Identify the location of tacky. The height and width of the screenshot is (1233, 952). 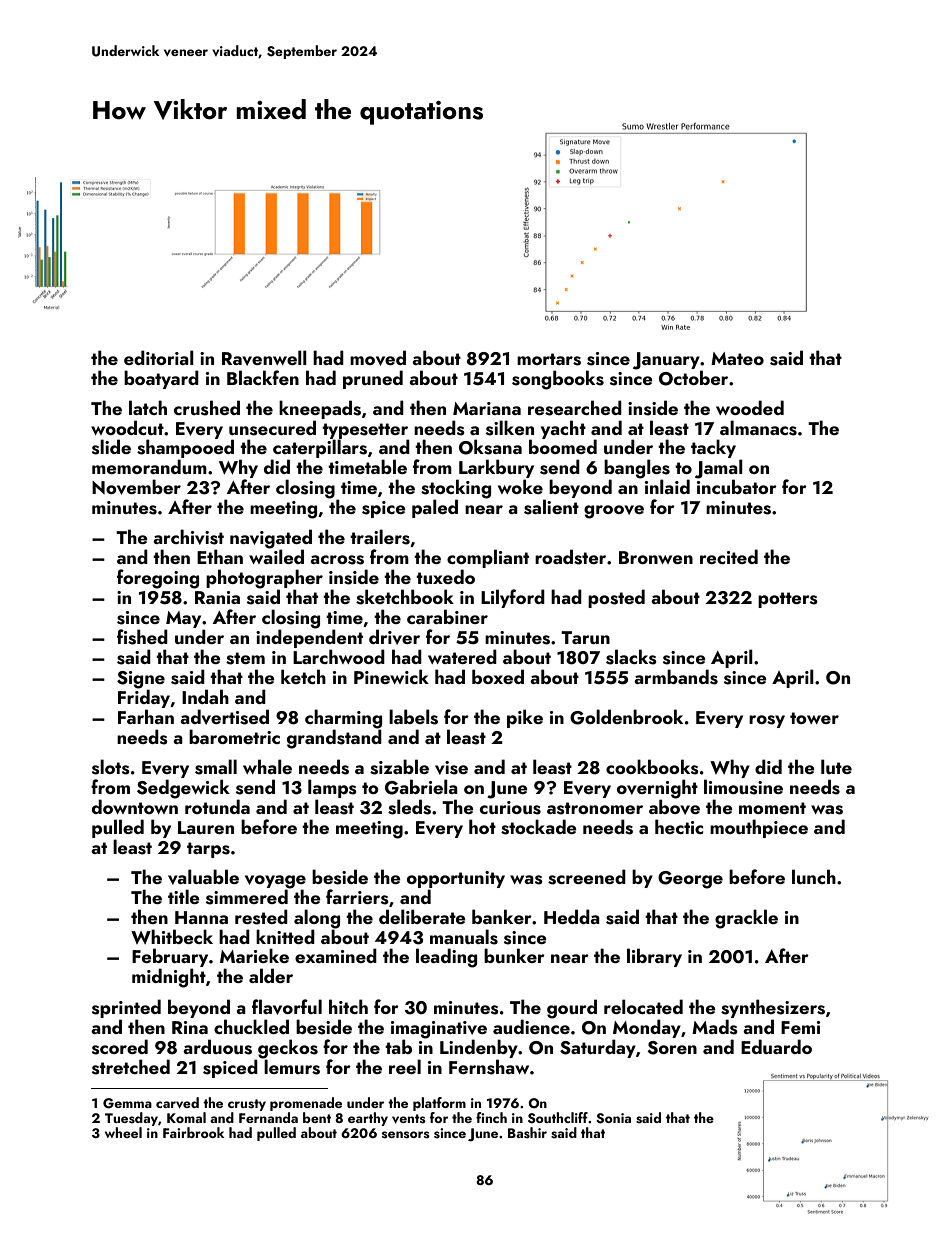
(713, 448).
